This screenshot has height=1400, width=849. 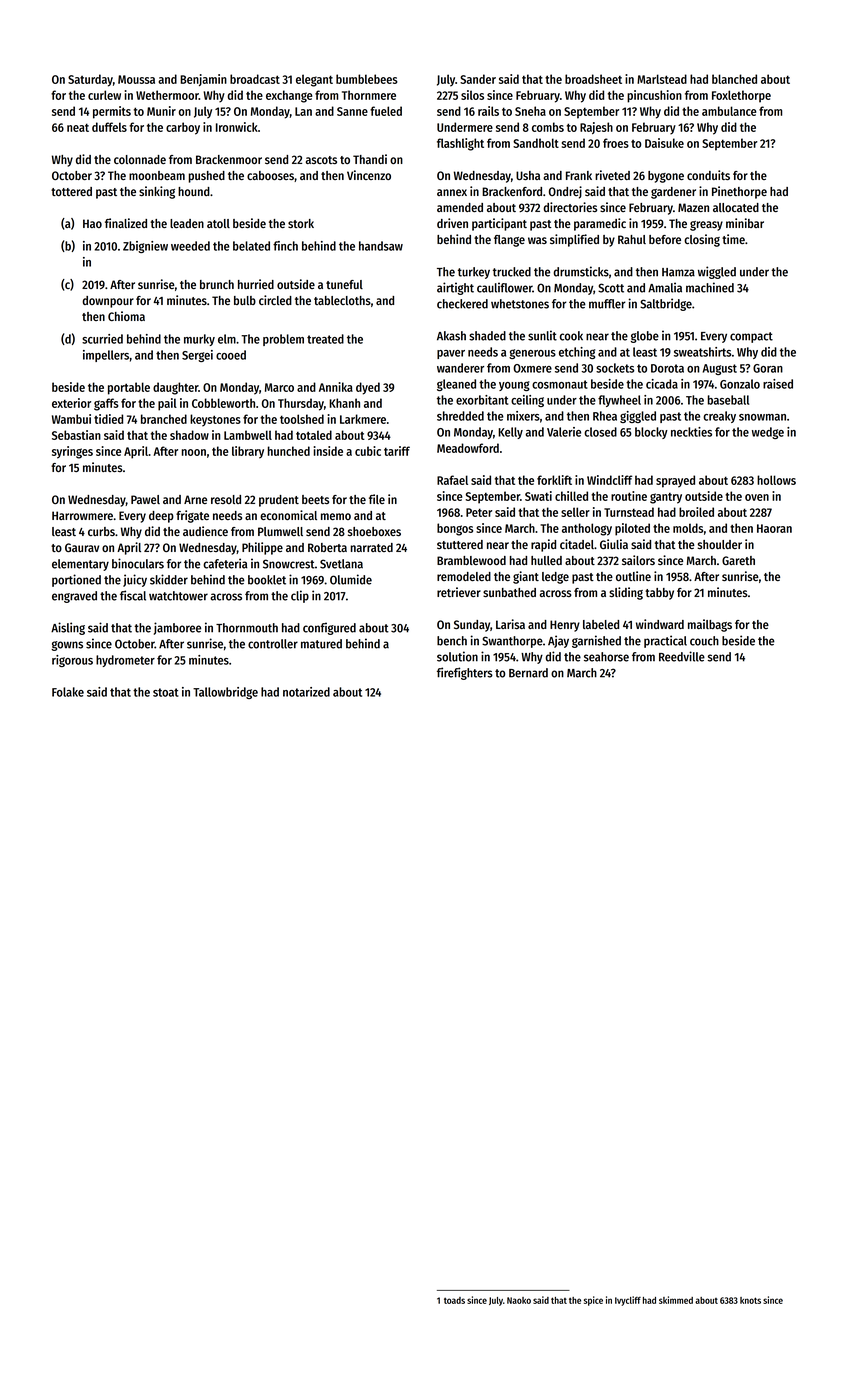 What do you see at coordinates (369, 95) in the screenshot?
I see `Thornmere` at bounding box center [369, 95].
